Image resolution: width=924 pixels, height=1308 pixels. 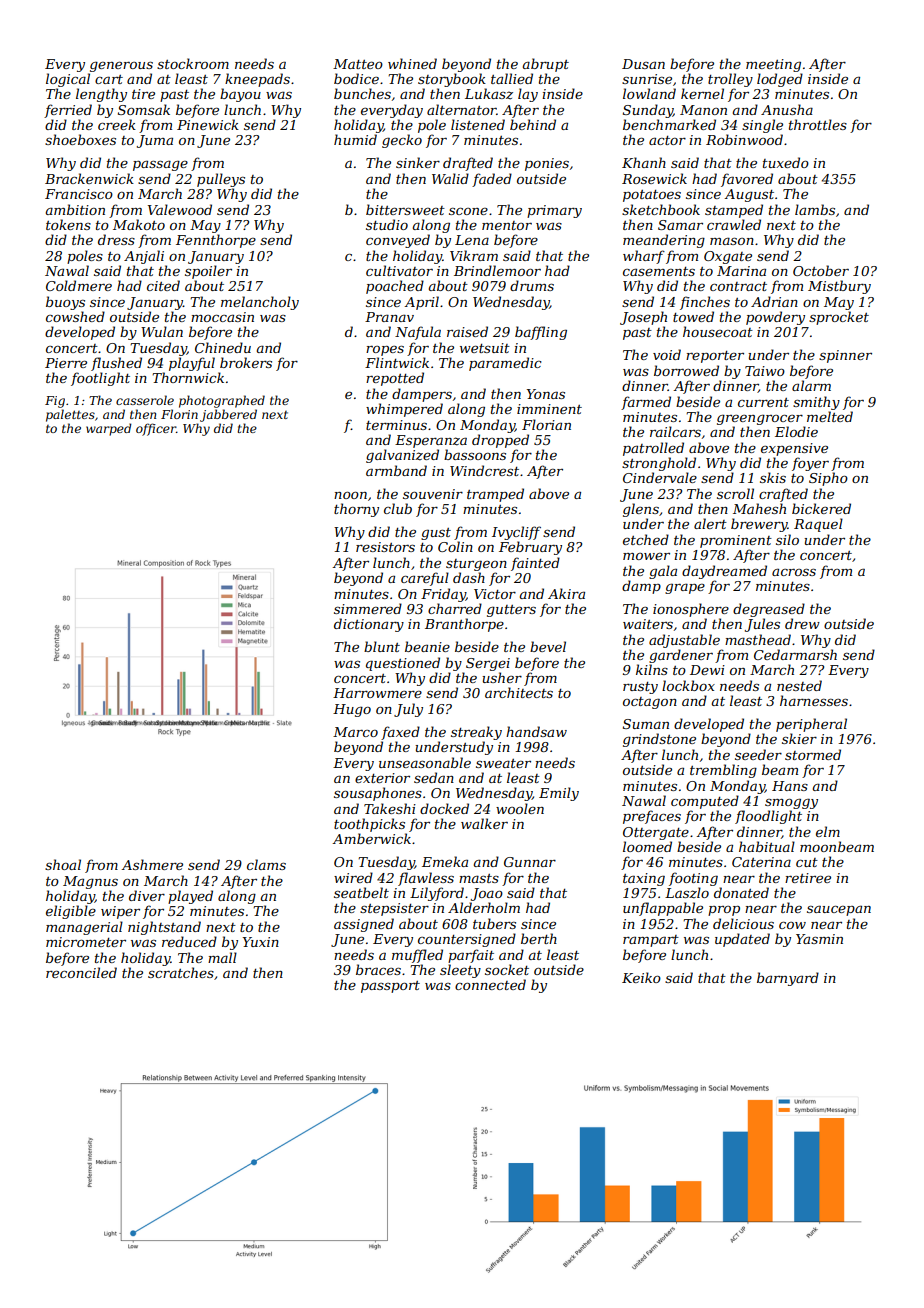 I want to click on Akira, so click(x=566, y=593).
